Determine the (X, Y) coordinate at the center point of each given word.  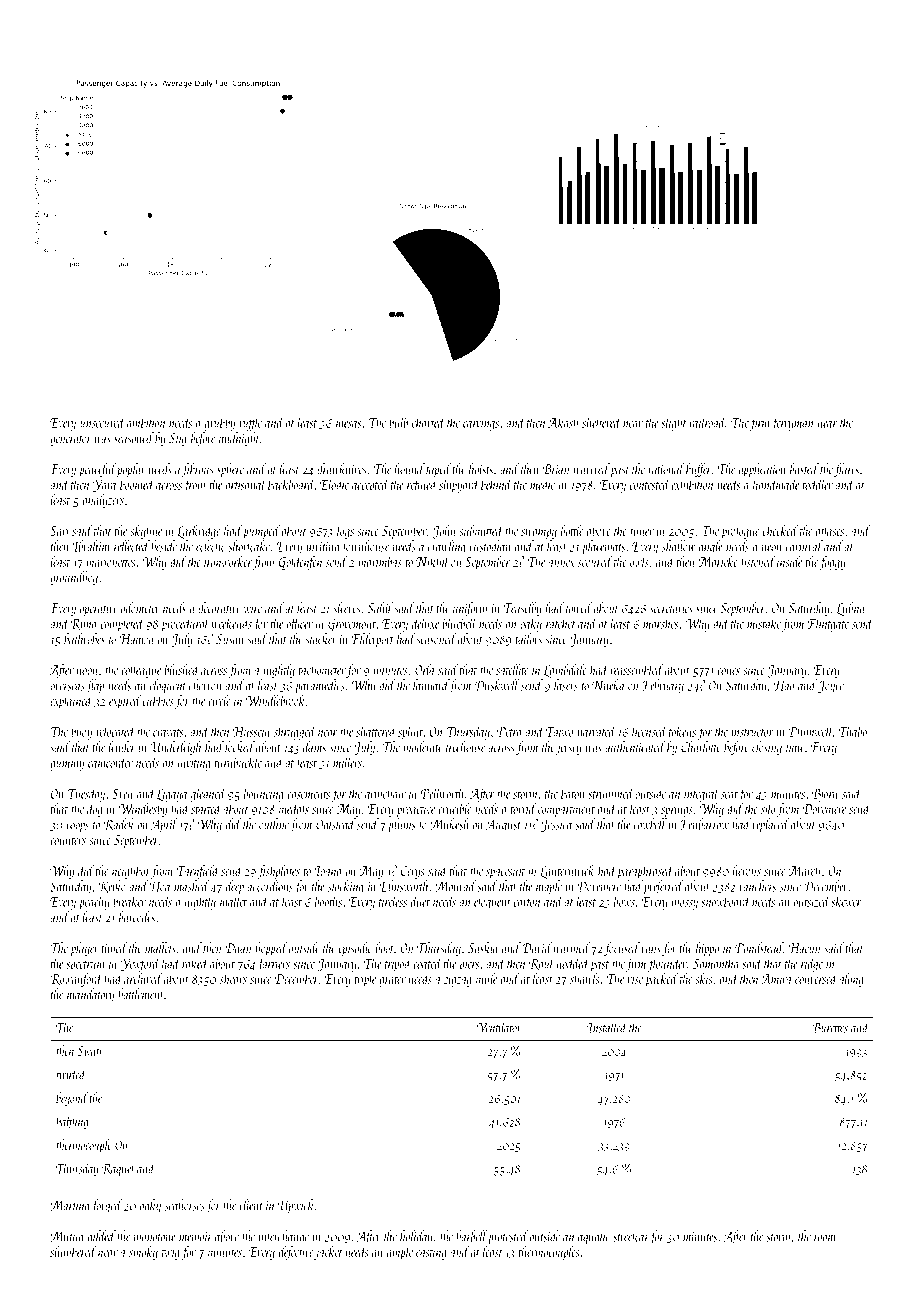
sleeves (346, 608)
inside (789, 561)
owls (639, 561)
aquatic (594, 1238)
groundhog (74, 578)
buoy (81, 732)
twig (171, 1254)
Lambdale (565, 671)
